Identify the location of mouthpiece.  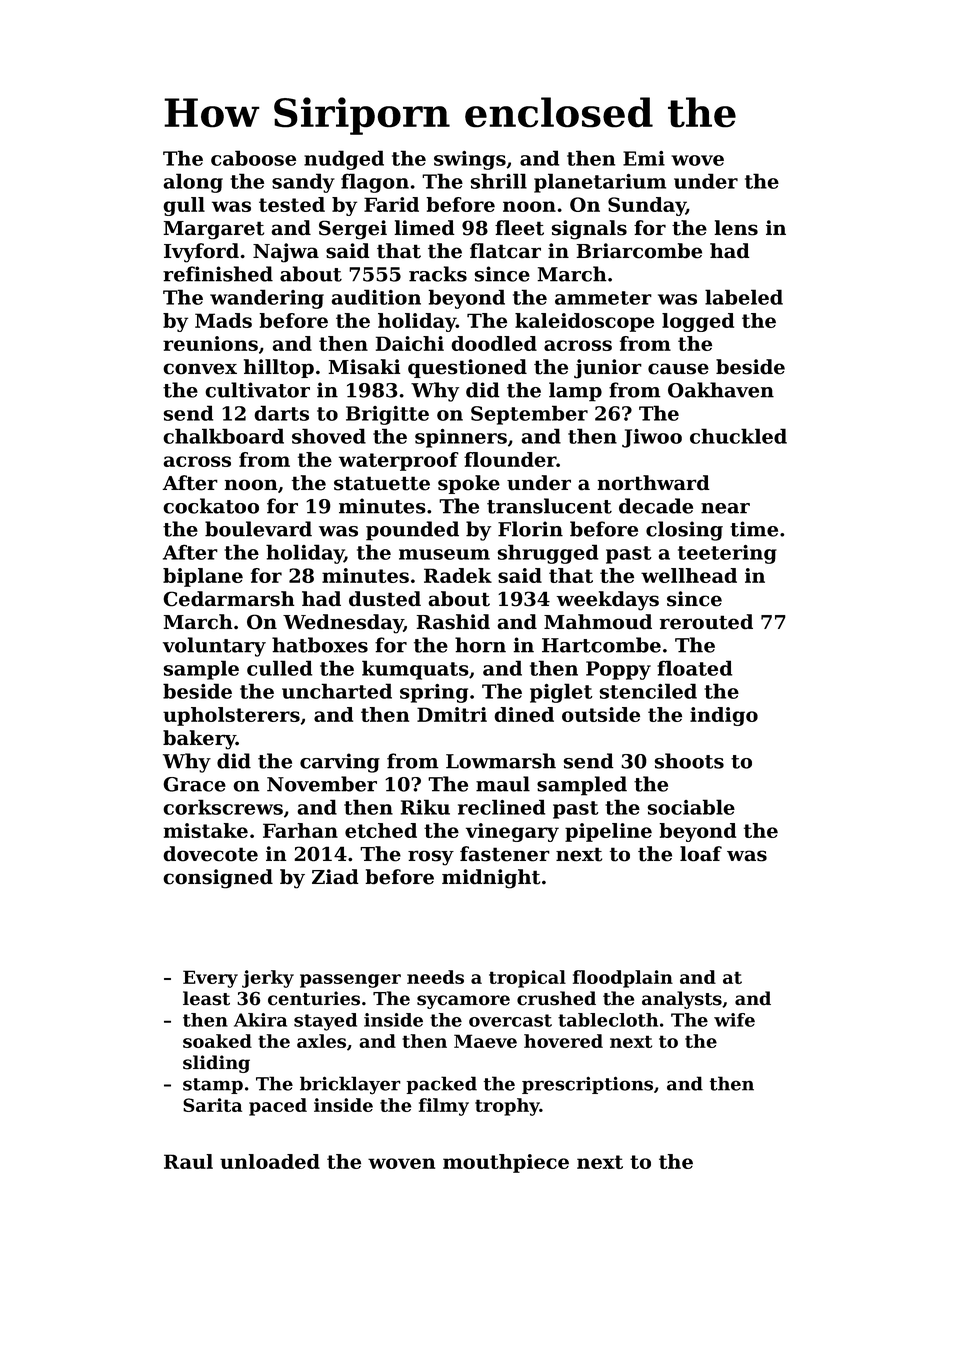
(506, 1163).
